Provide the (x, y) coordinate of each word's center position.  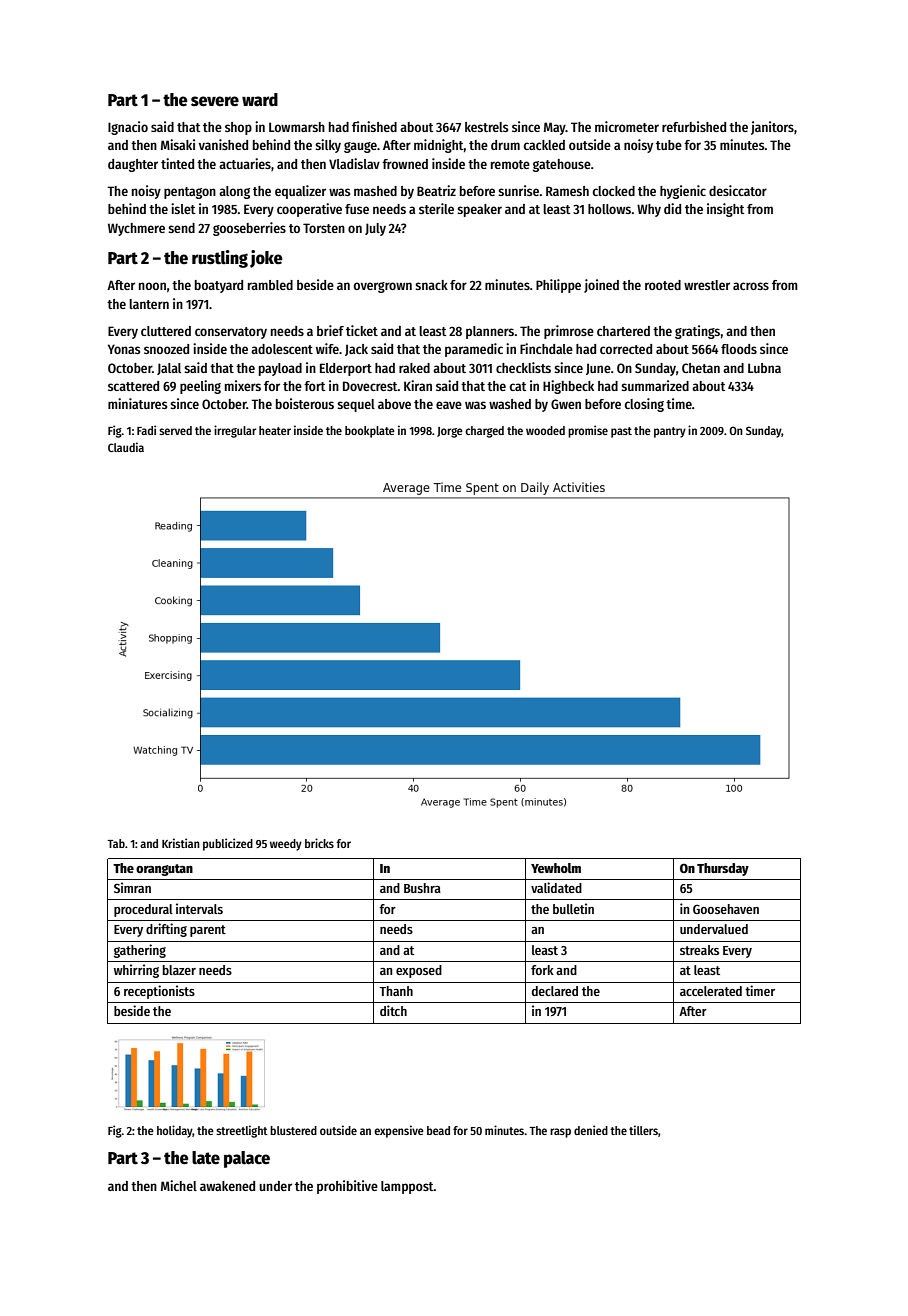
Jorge (450, 432)
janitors (772, 128)
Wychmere (136, 229)
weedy (286, 845)
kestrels (486, 127)
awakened (227, 1186)
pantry (670, 432)
